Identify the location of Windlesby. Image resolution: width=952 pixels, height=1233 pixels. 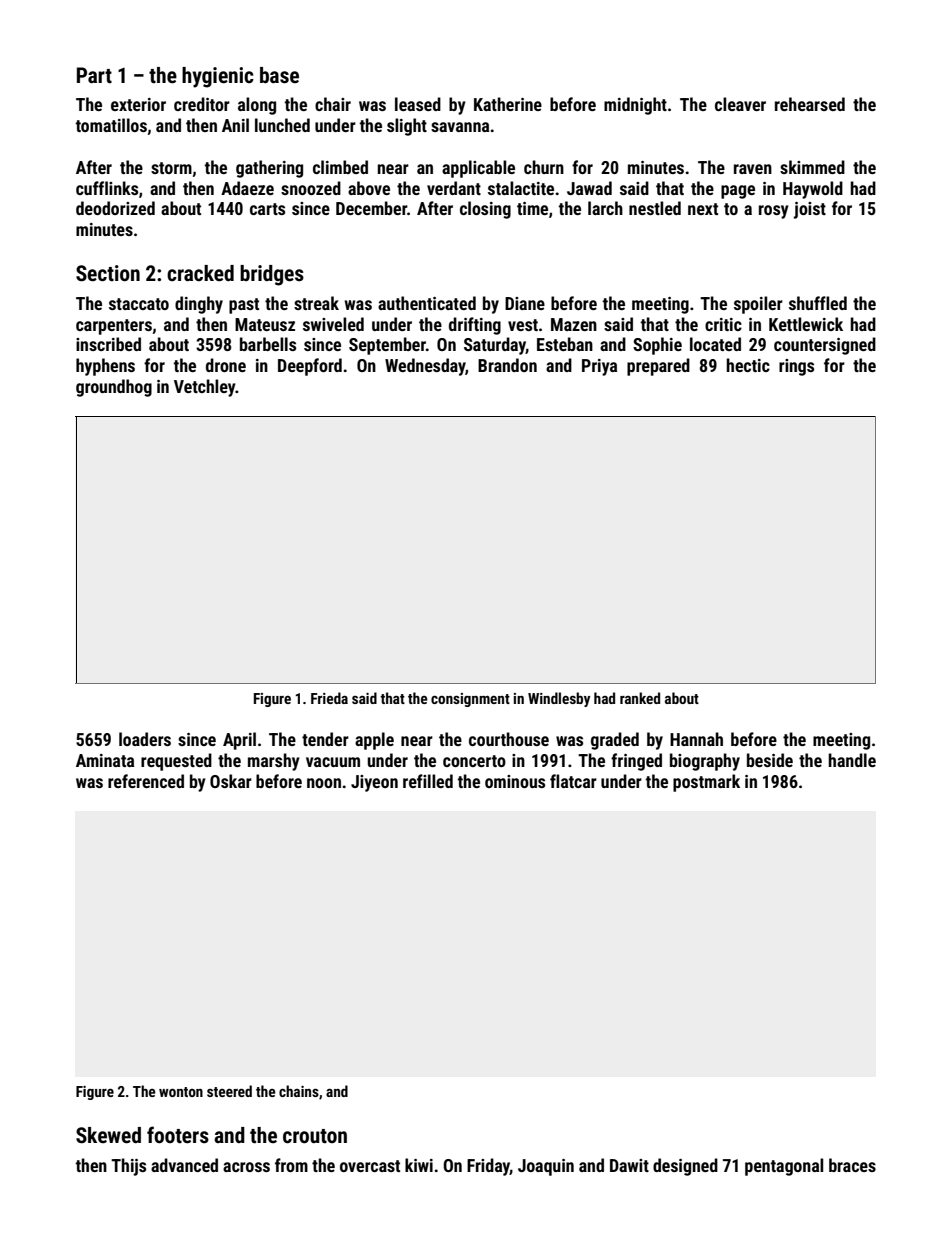
(559, 699).
